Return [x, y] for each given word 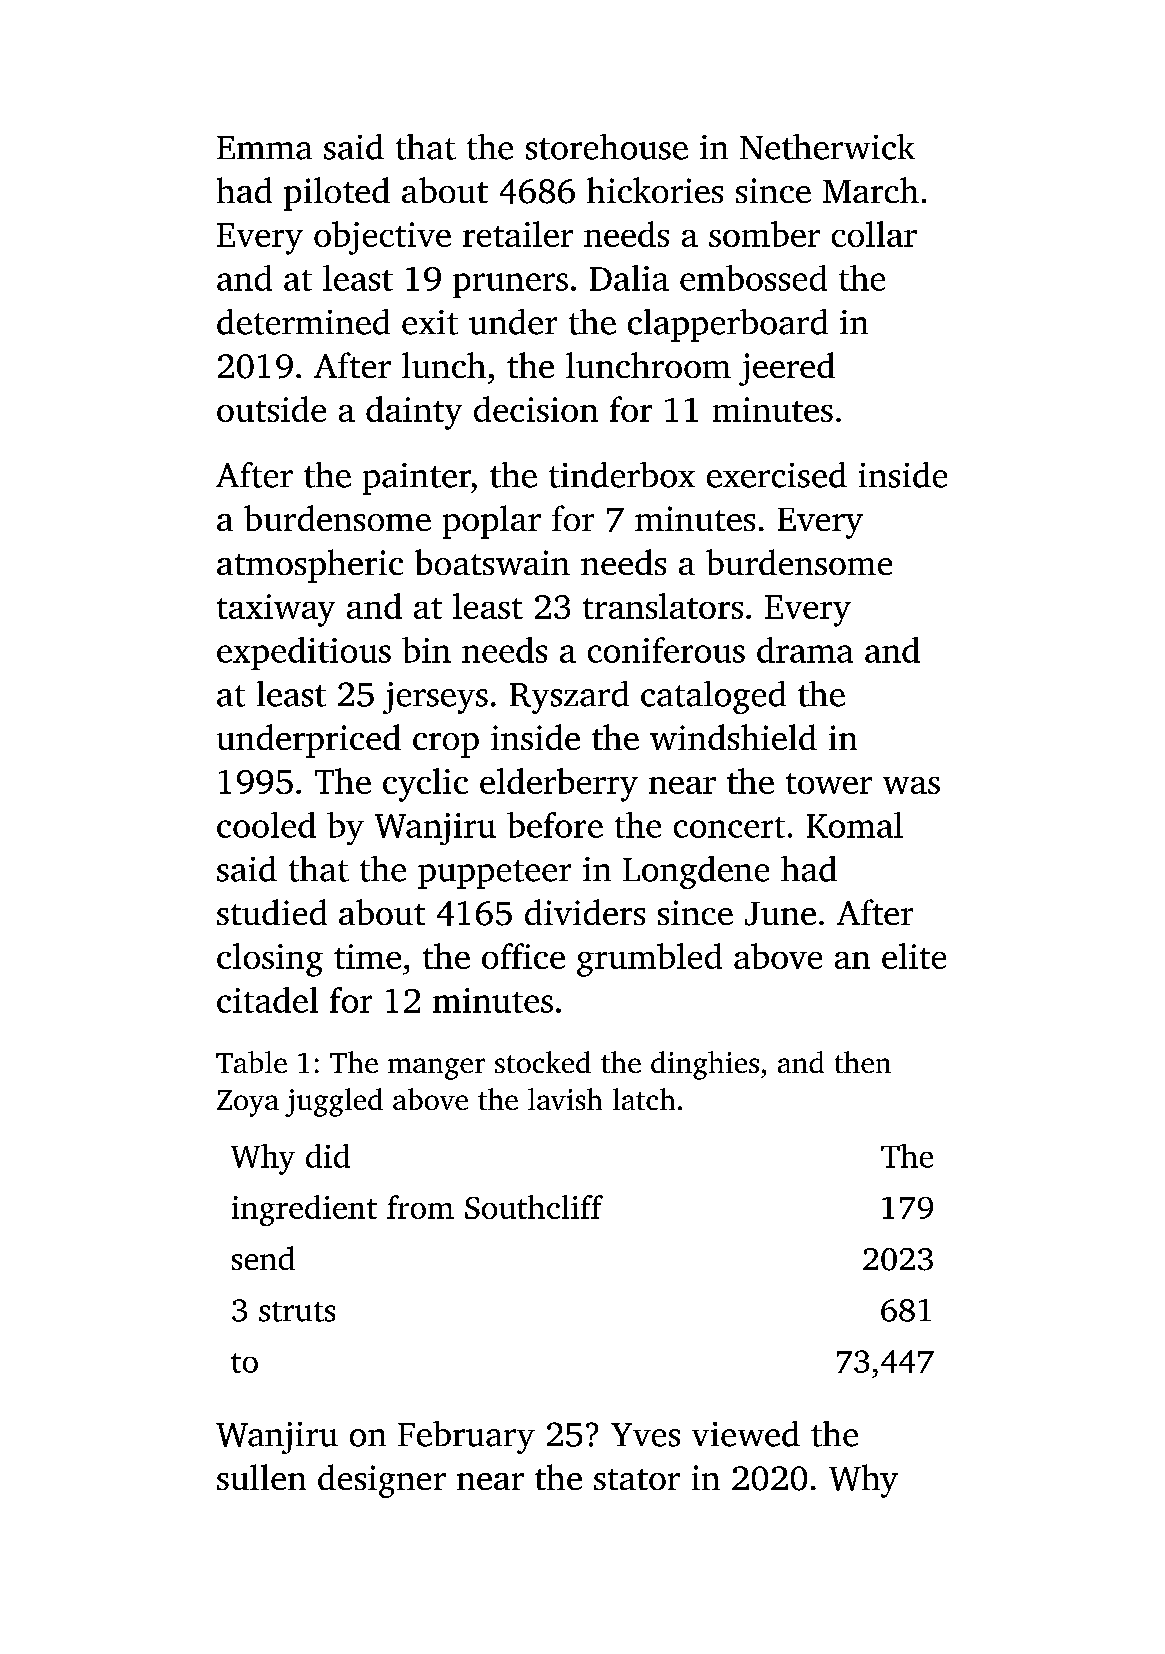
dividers [585, 912]
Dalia [629, 278]
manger [436, 1069]
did [328, 1156]
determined [303, 322]
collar [874, 234]
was [911, 785]
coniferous [666, 650]
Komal [855, 825]
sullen [261, 1477]
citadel [267, 1000]
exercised [777, 475]
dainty [414, 413]
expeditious [304, 653]
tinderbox [622, 475]
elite [914, 956]
